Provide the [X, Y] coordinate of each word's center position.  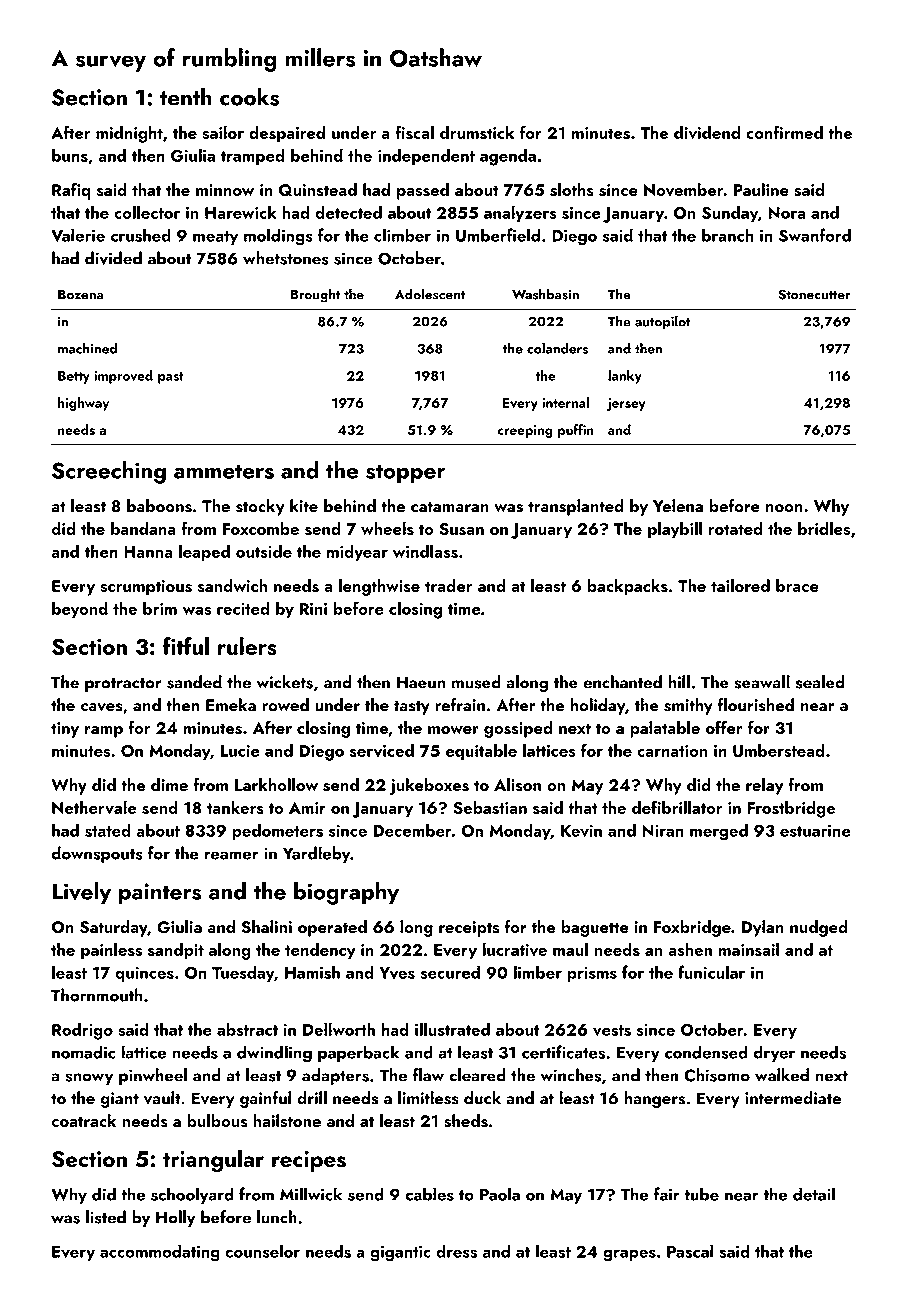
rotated [736, 528]
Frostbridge [791, 809]
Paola [500, 1194]
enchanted [622, 682]
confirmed [784, 132]
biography [346, 893]
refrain [460, 704]
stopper [405, 474]
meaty [215, 238]
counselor [262, 1251]
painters [160, 894]
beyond [80, 610]
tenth [186, 97]
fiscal [414, 132]
